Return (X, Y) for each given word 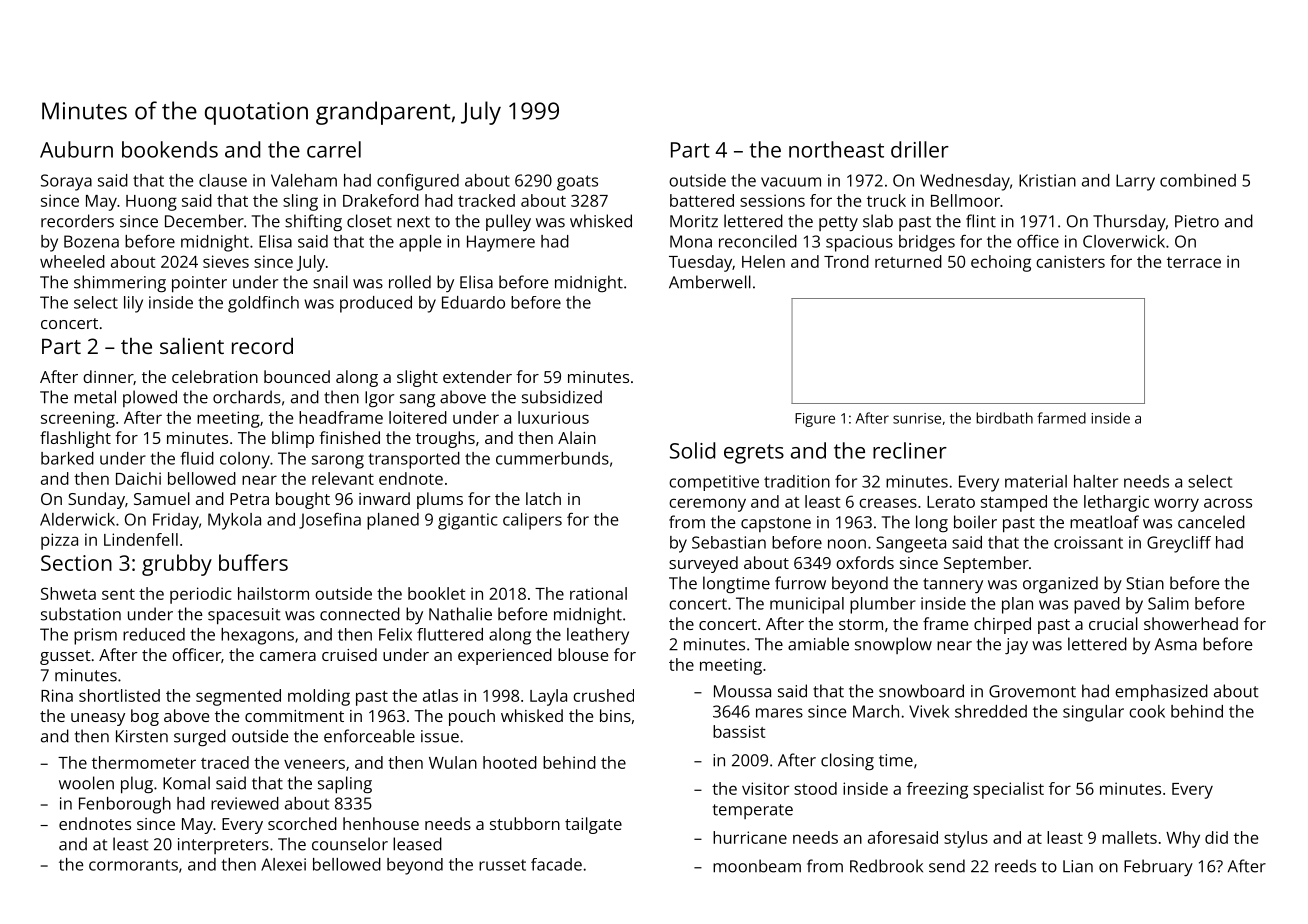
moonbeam (757, 866)
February (1158, 867)
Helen (763, 261)
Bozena (91, 241)
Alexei (283, 864)
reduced (154, 634)
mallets (1129, 837)
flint (981, 221)
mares (779, 713)
